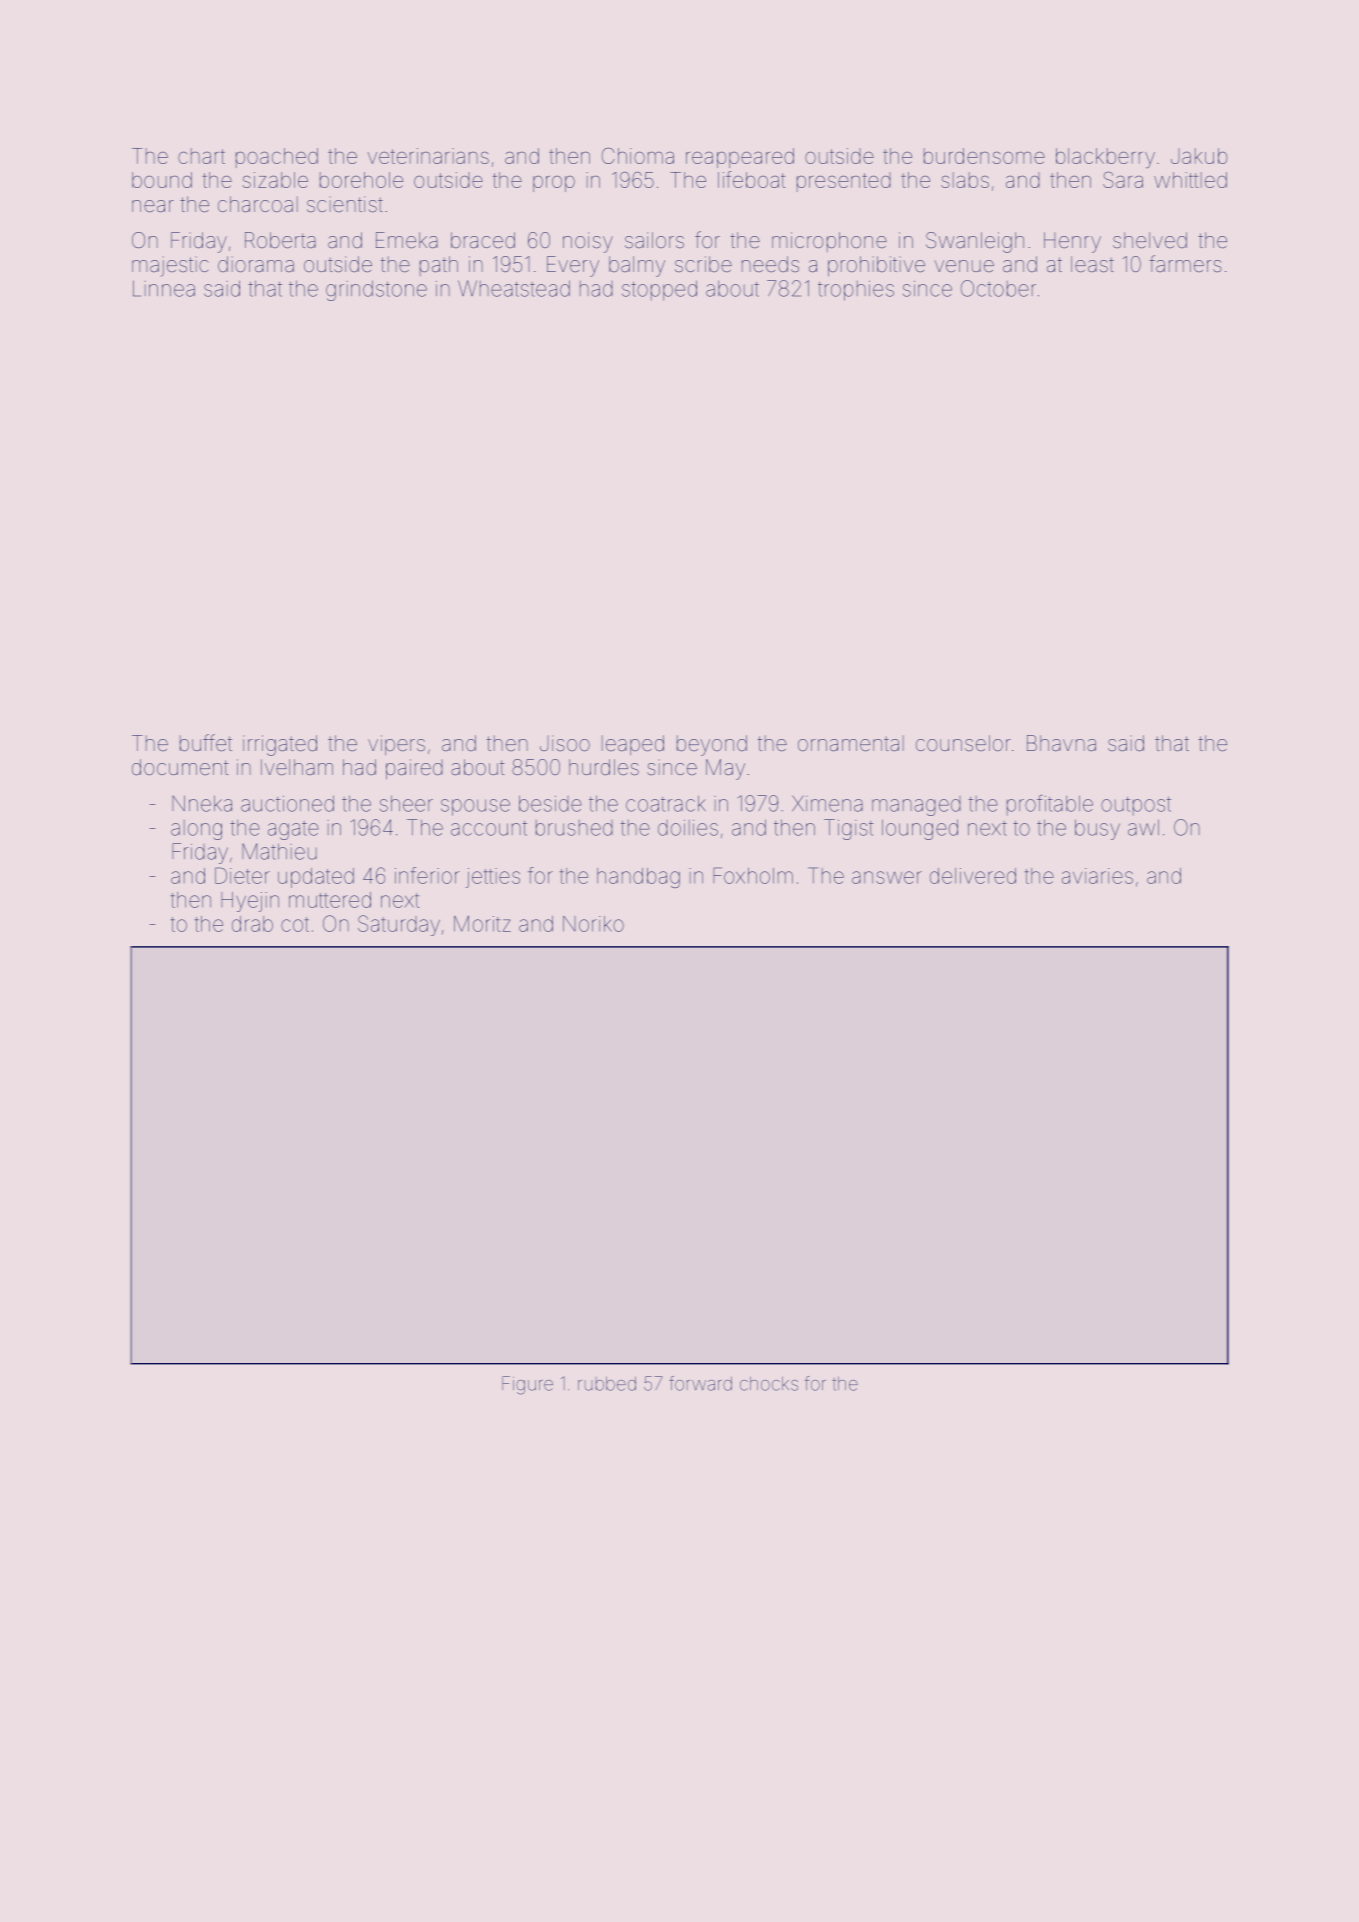  I want to click on buffet, so click(206, 742).
